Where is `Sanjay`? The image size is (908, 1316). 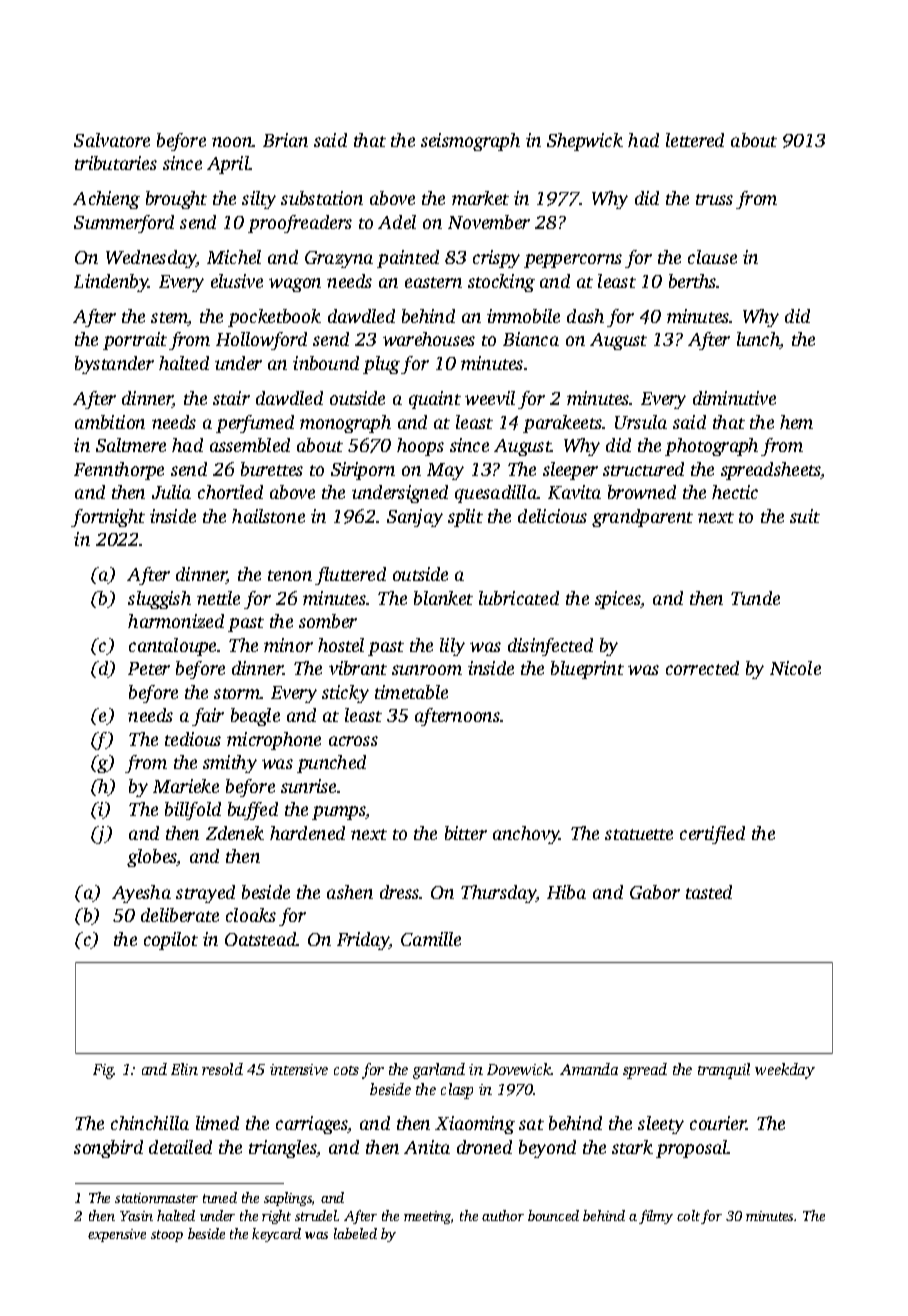
Sanjay is located at coordinates (415, 518).
